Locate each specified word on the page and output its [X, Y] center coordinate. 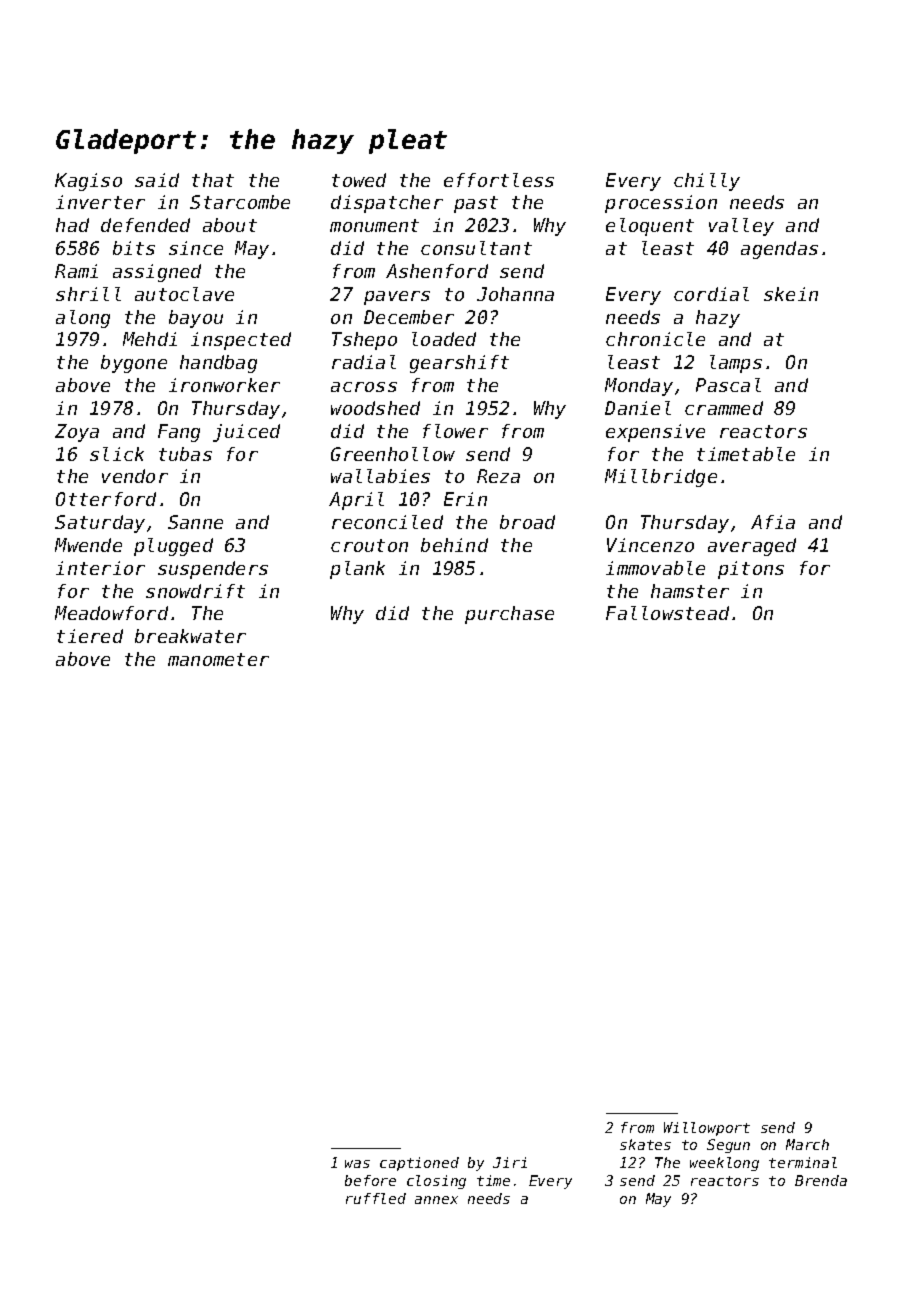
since [196, 248]
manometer [218, 659]
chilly [707, 182]
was [357, 1164]
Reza [498, 476]
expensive [655, 433]
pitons [751, 570]
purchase [509, 615]
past [476, 204]
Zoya [77, 433]
